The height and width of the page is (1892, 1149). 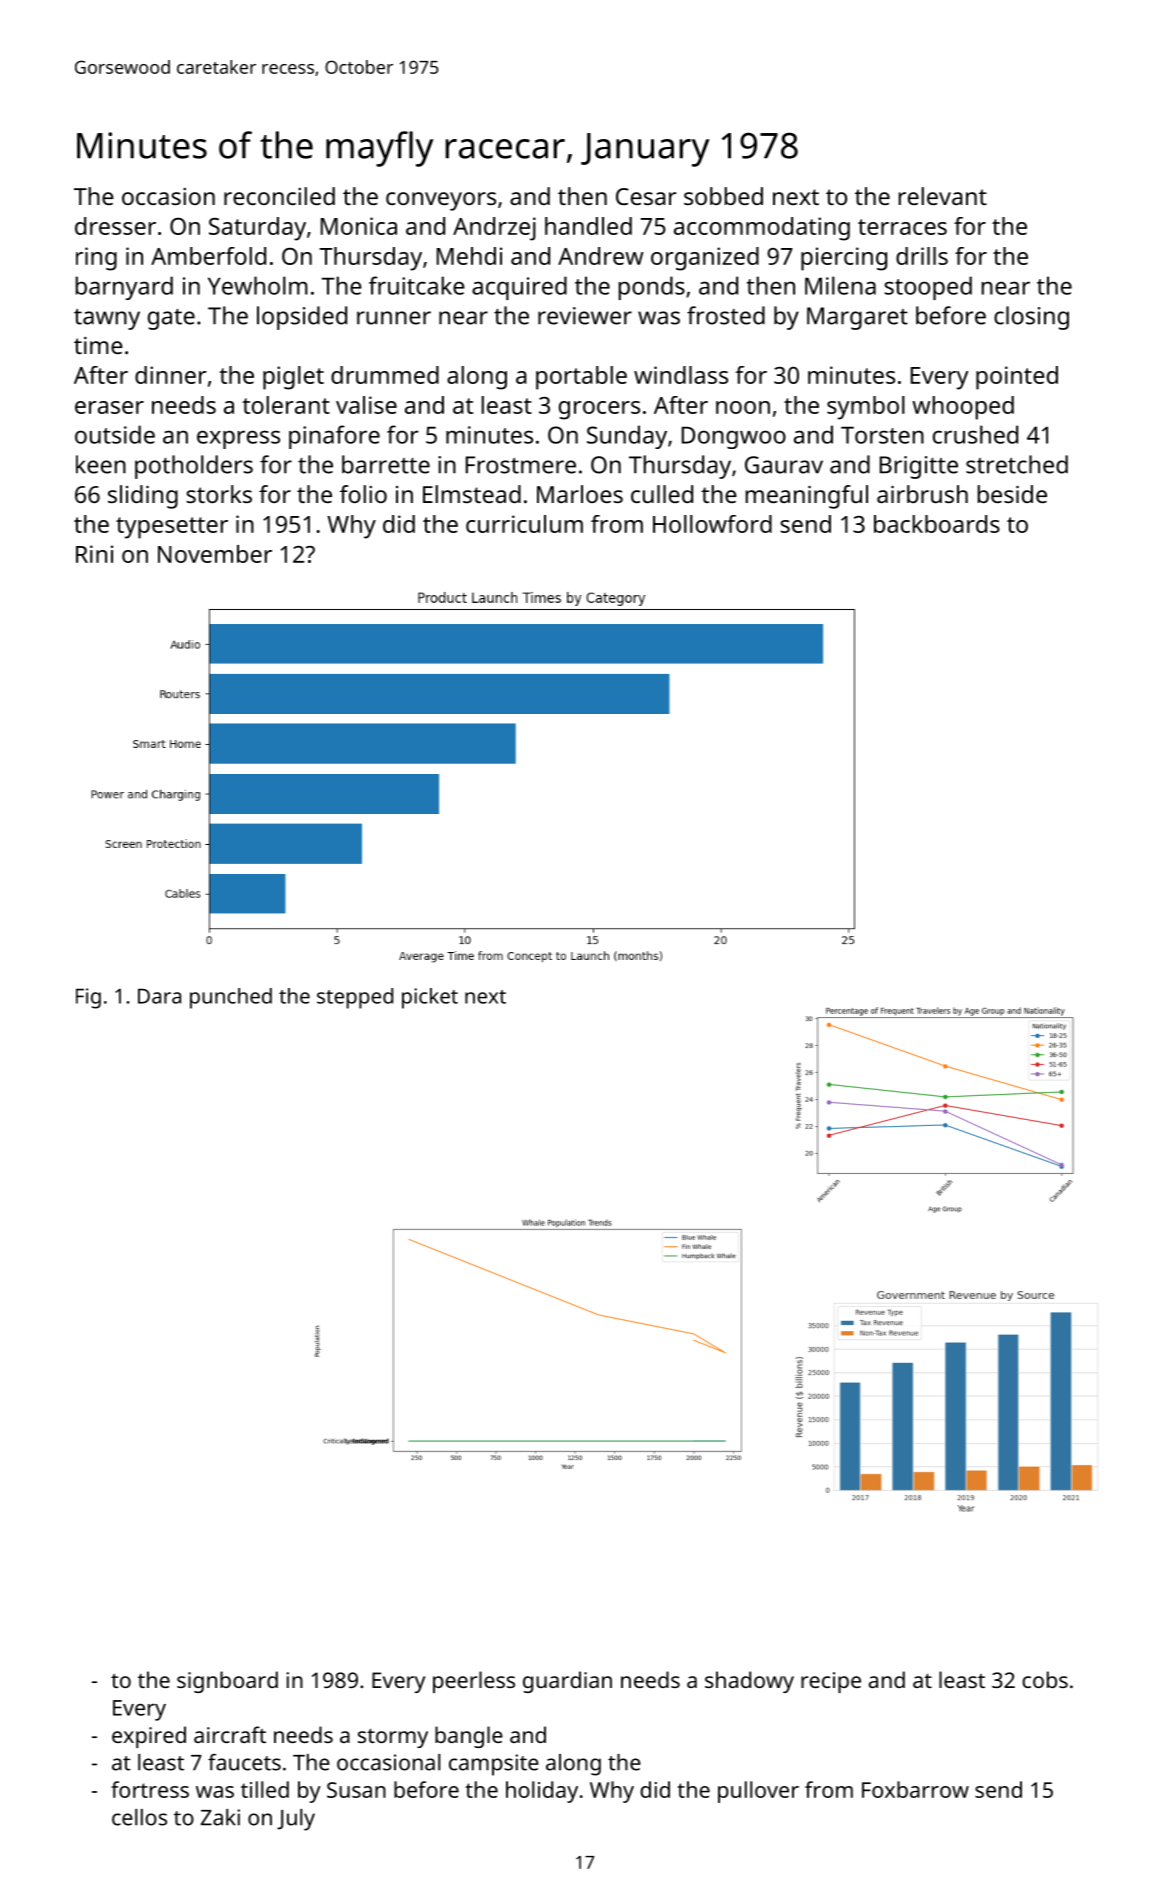 What do you see at coordinates (840, 285) in the page?
I see `Milena` at bounding box center [840, 285].
